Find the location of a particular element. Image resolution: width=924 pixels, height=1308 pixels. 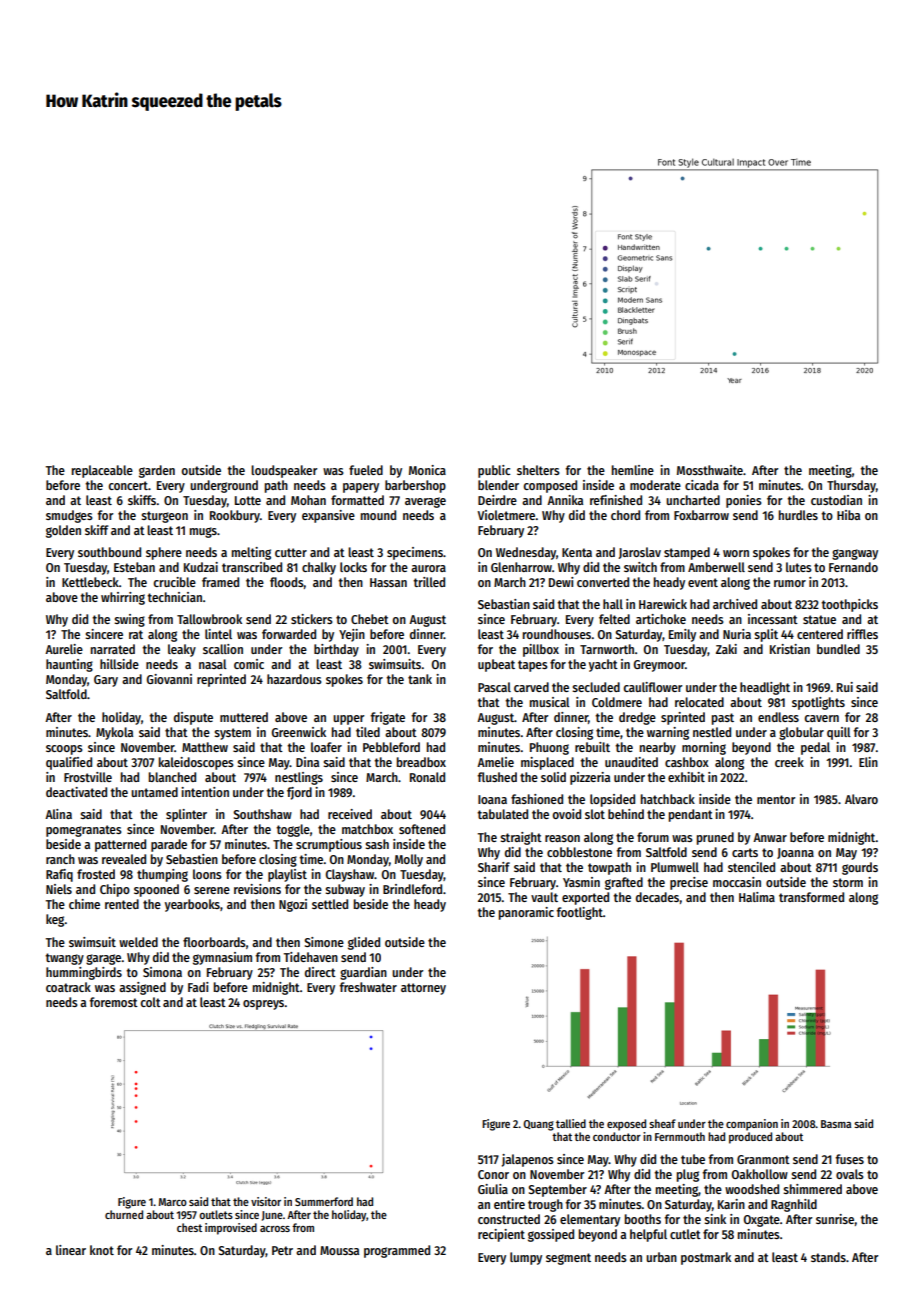

ponies is located at coordinates (744, 501).
